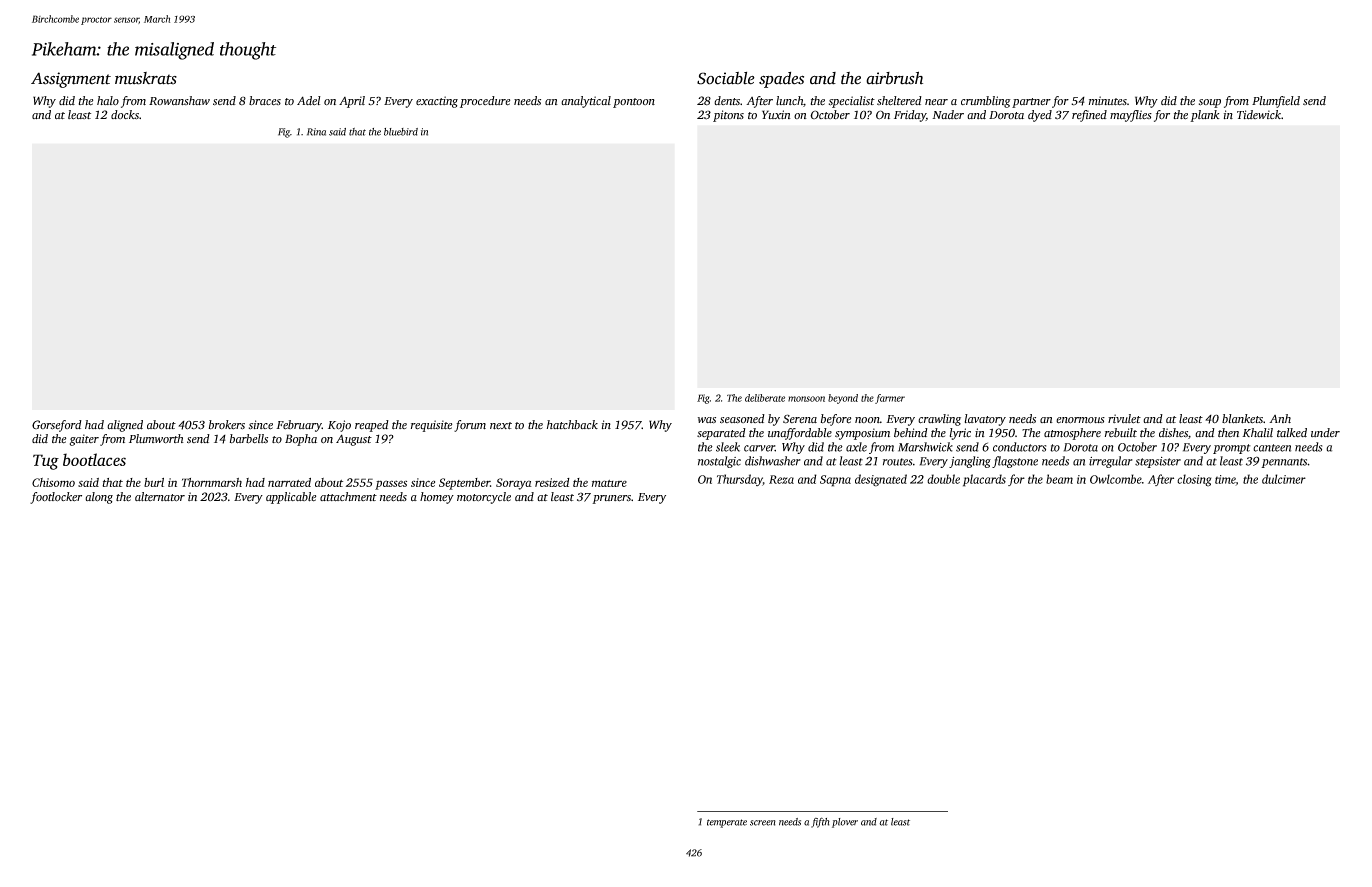 Image resolution: width=1372 pixels, height=887 pixels. I want to click on temperate, so click(727, 823).
